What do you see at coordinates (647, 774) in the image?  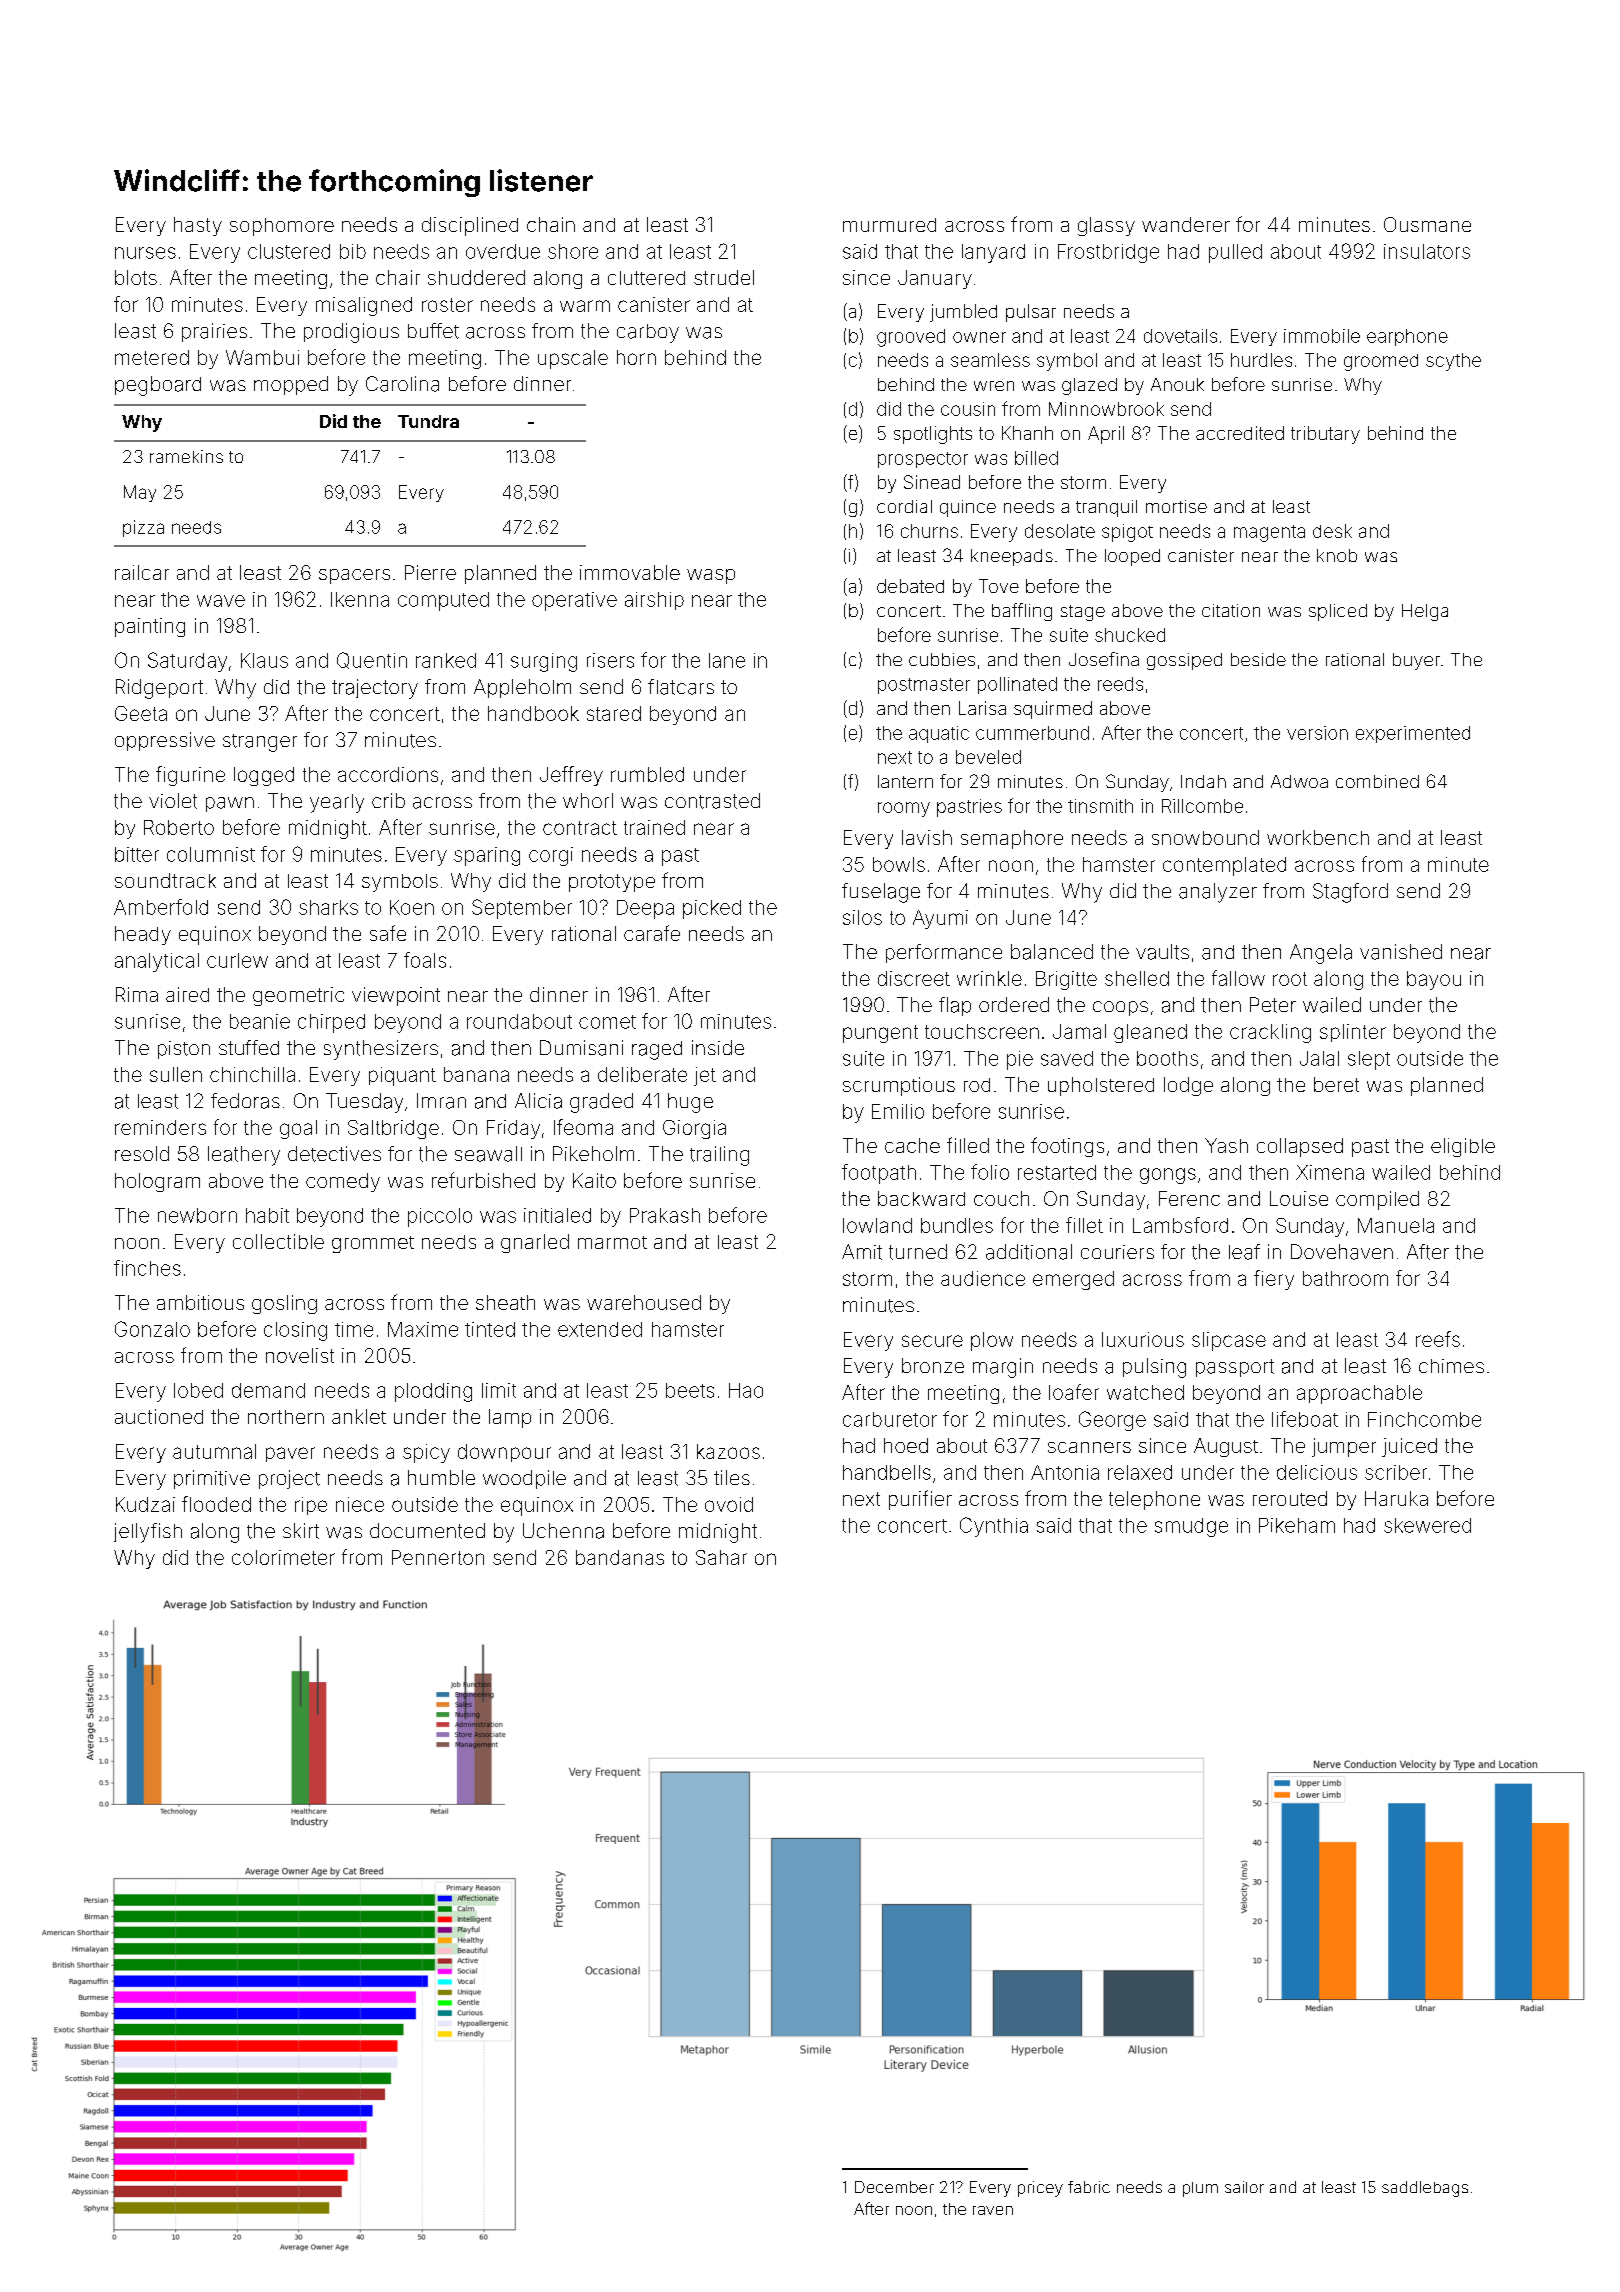 I see `rumbled` at bounding box center [647, 774].
